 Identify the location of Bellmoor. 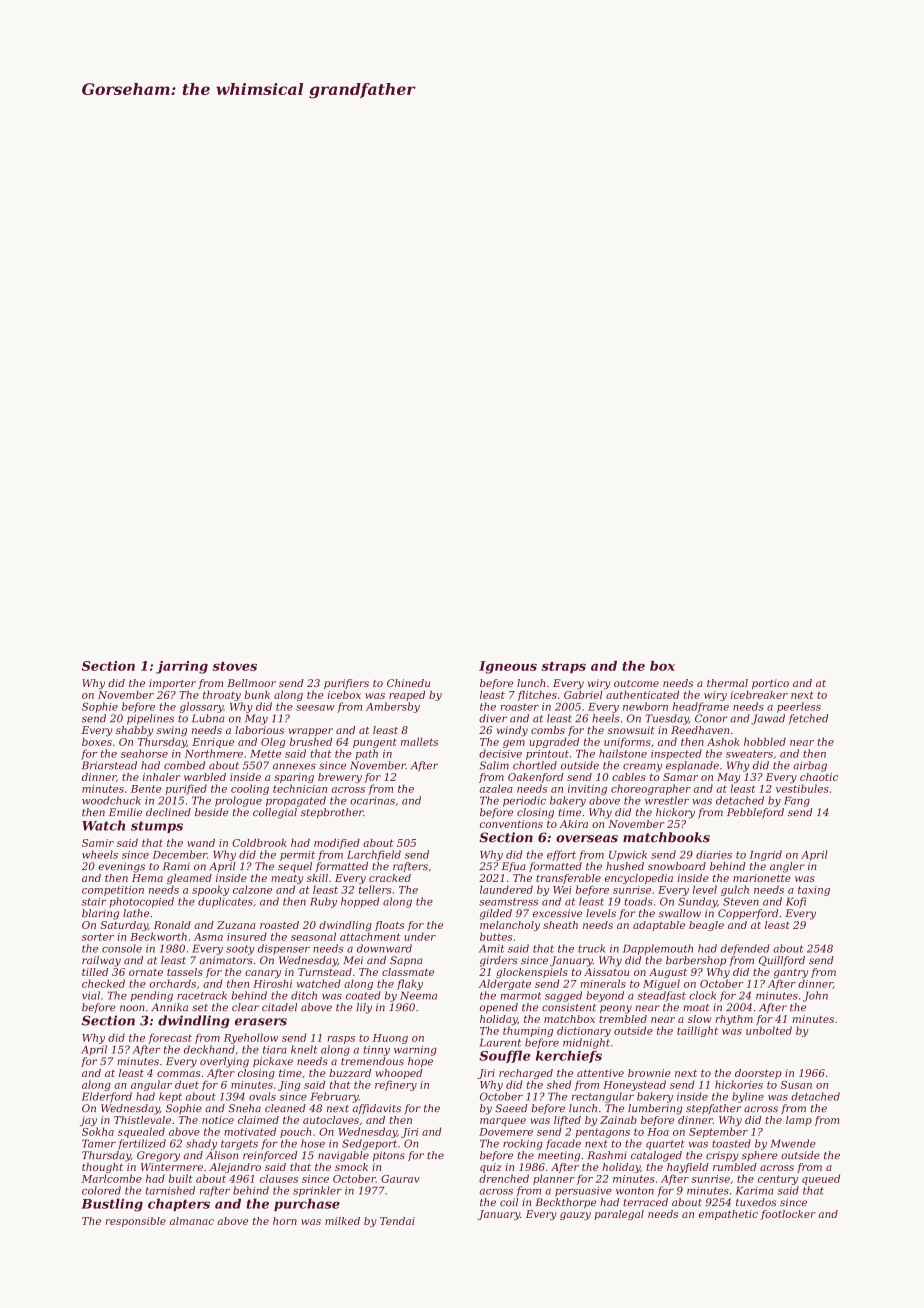
(251, 683).
